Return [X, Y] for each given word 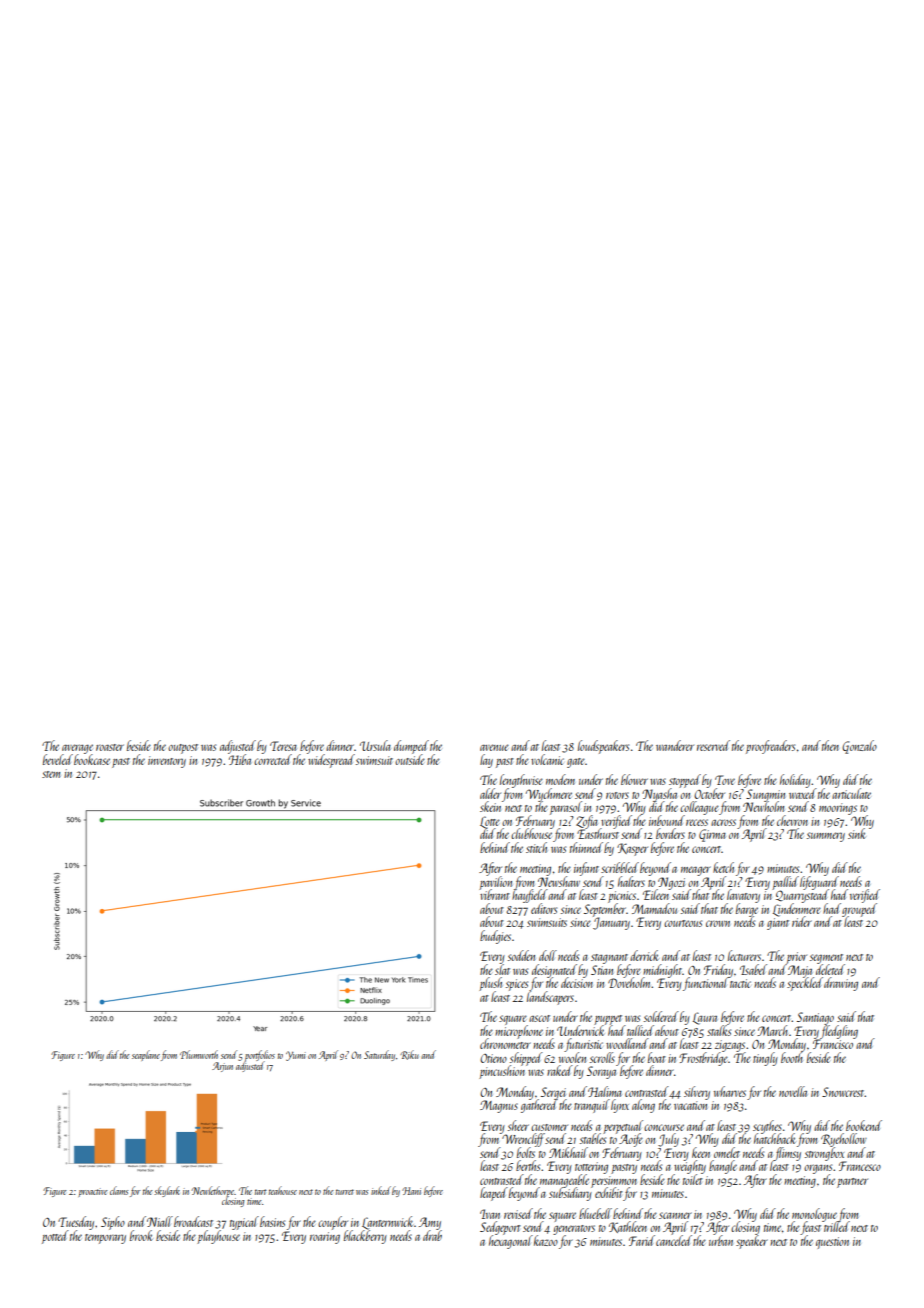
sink [857, 834]
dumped [411, 747]
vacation [690, 1105]
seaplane [146, 1055]
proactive [93, 1192]
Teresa [283, 746]
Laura [705, 1018]
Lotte [490, 822]
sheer [518, 1125]
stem [51, 774]
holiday [795, 781]
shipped [526, 1059]
